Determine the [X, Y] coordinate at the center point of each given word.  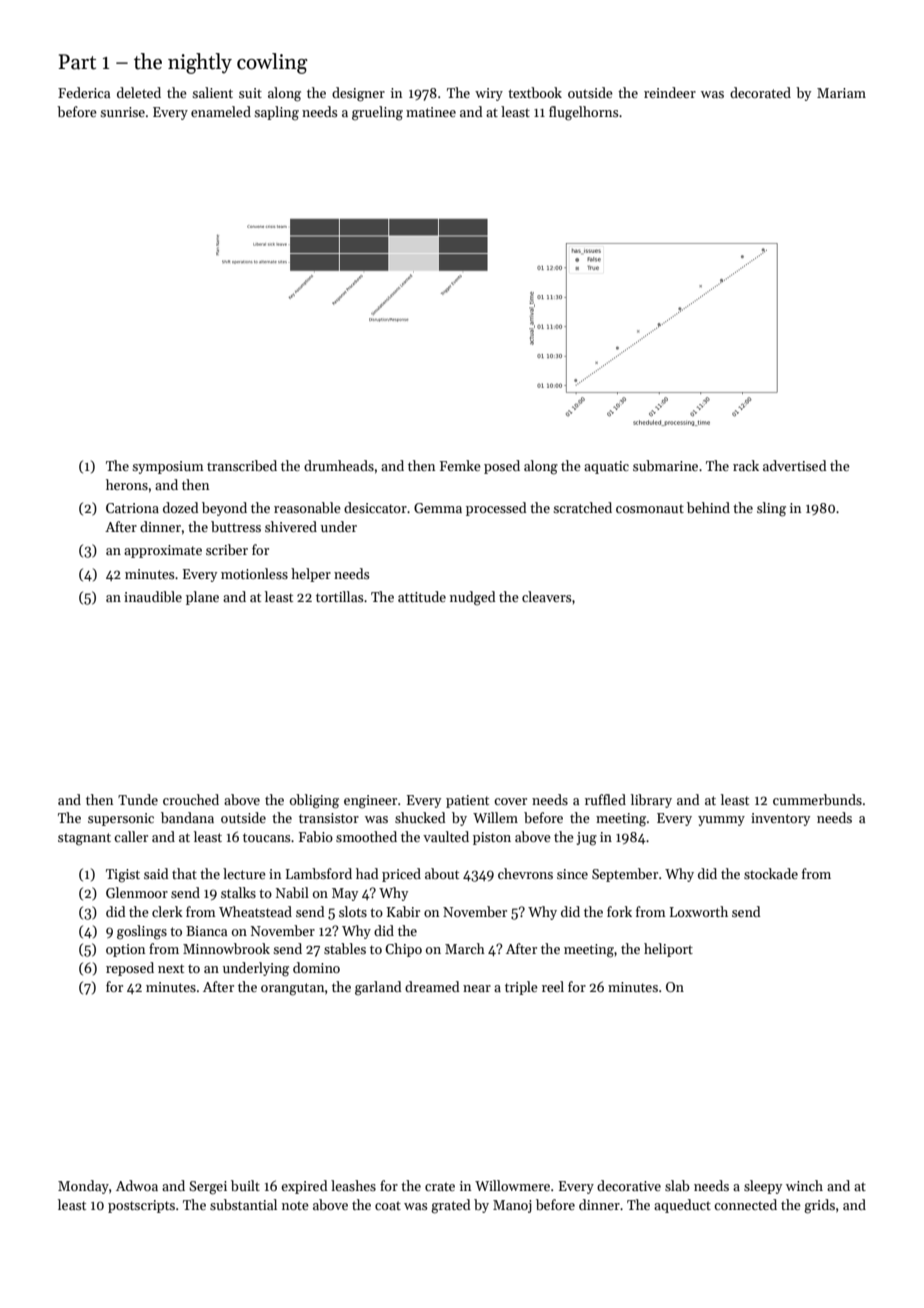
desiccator [375, 507]
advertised [795, 465]
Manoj [512, 1206]
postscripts [141, 1206]
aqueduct [682, 1206]
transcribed [242, 465]
